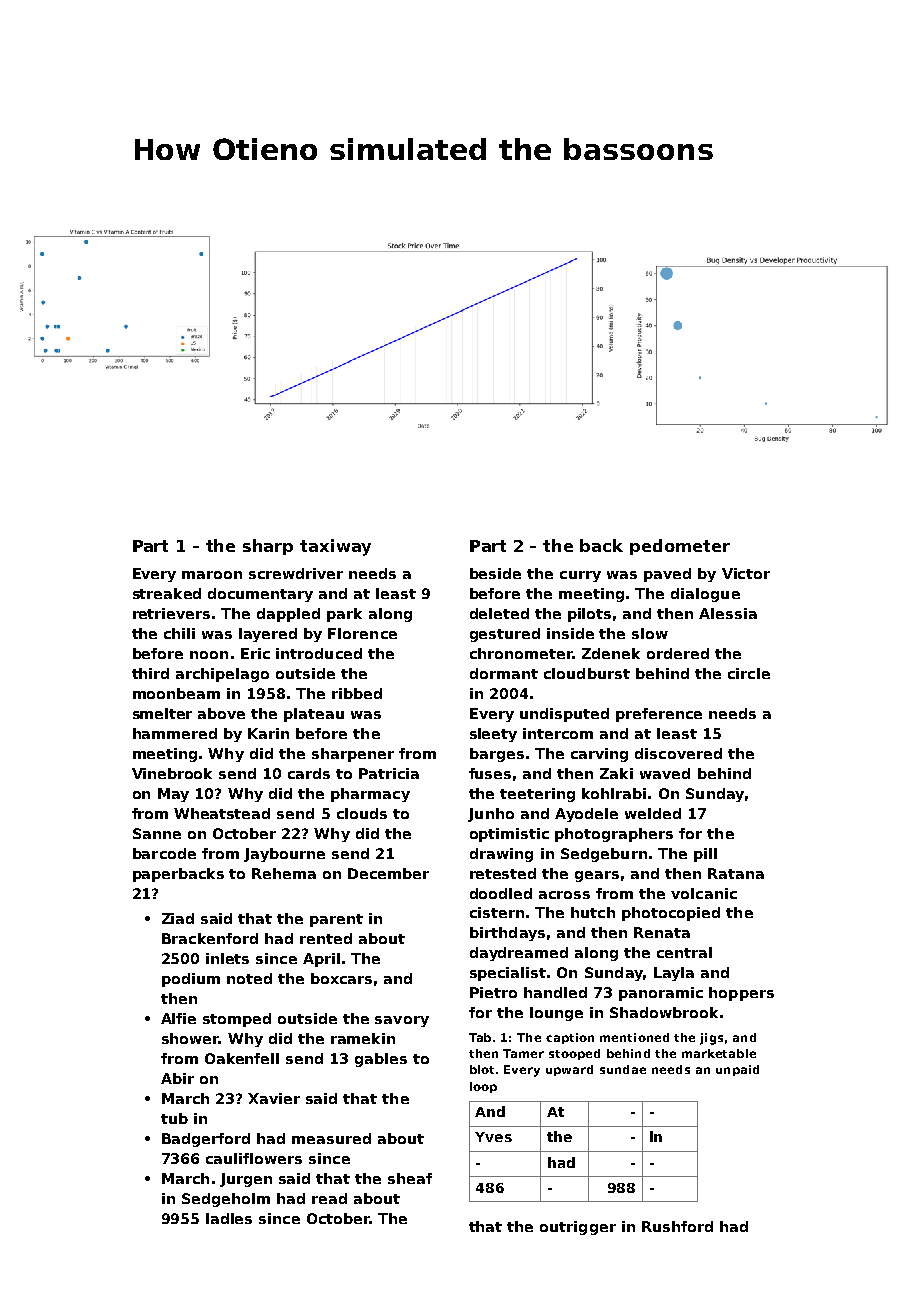 This screenshot has height=1316, width=908. I want to click on ladles, so click(229, 1218).
